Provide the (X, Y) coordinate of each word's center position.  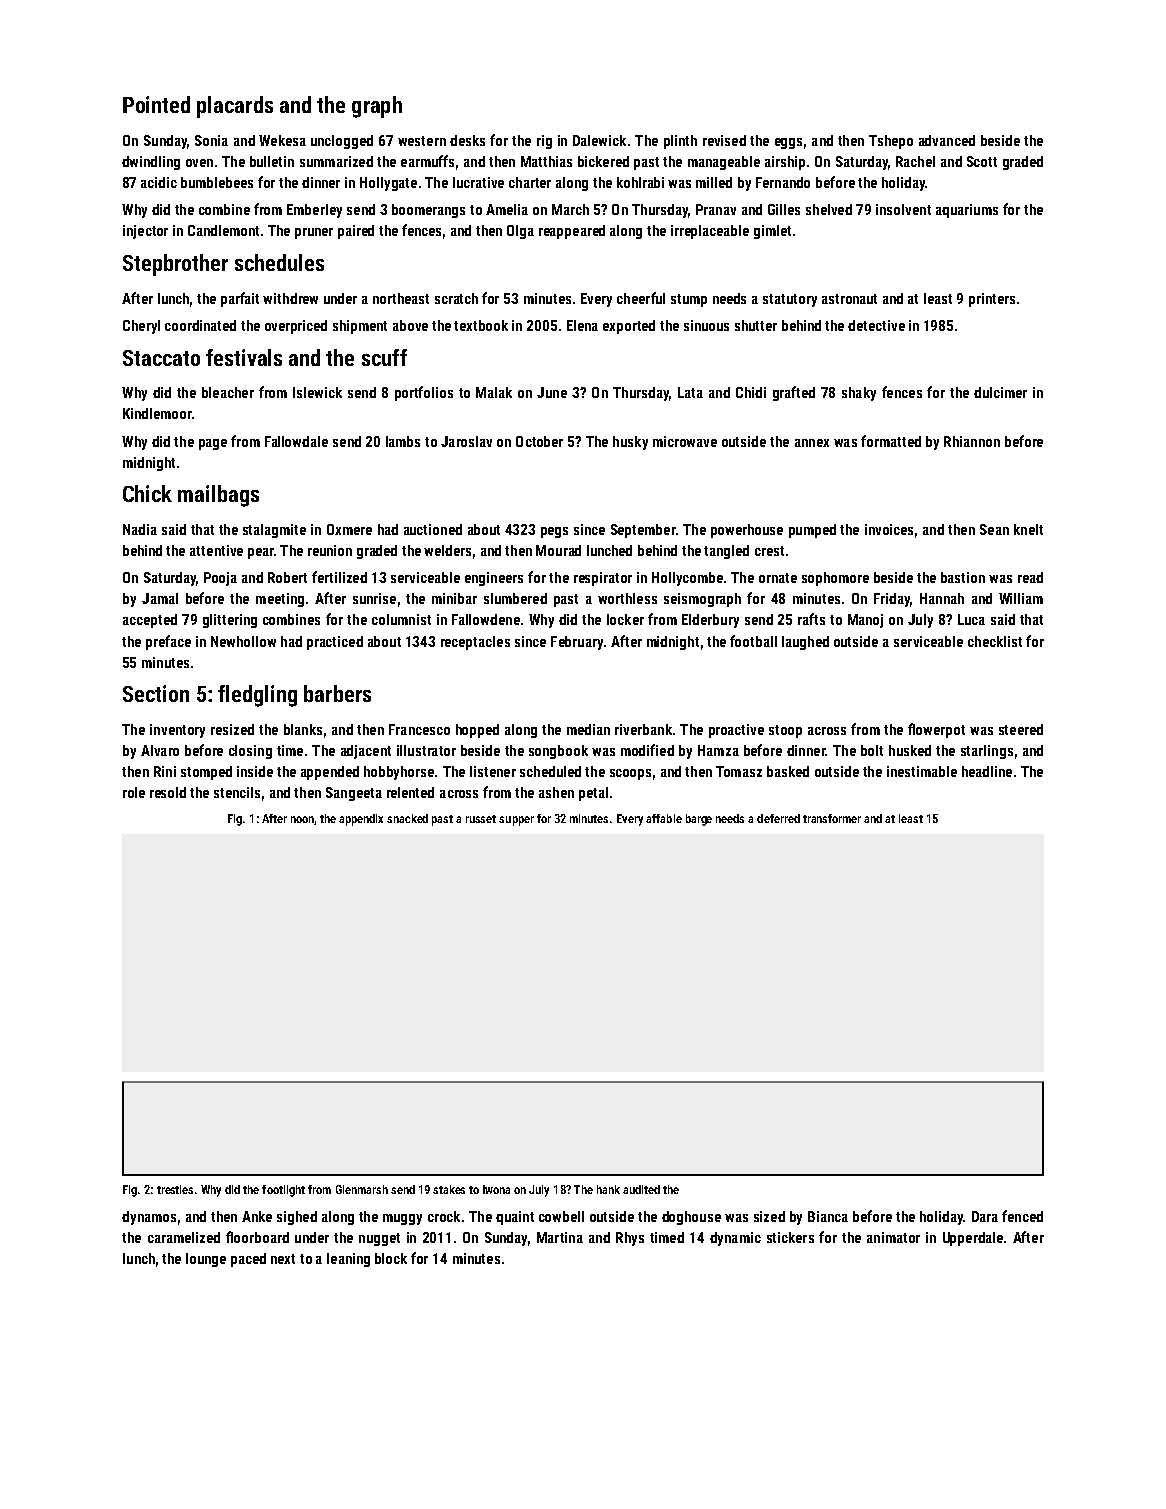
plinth (680, 142)
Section (156, 693)
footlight (283, 1191)
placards (235, 107)
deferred (778, 818)
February (577, 643)
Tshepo (891, 142)
